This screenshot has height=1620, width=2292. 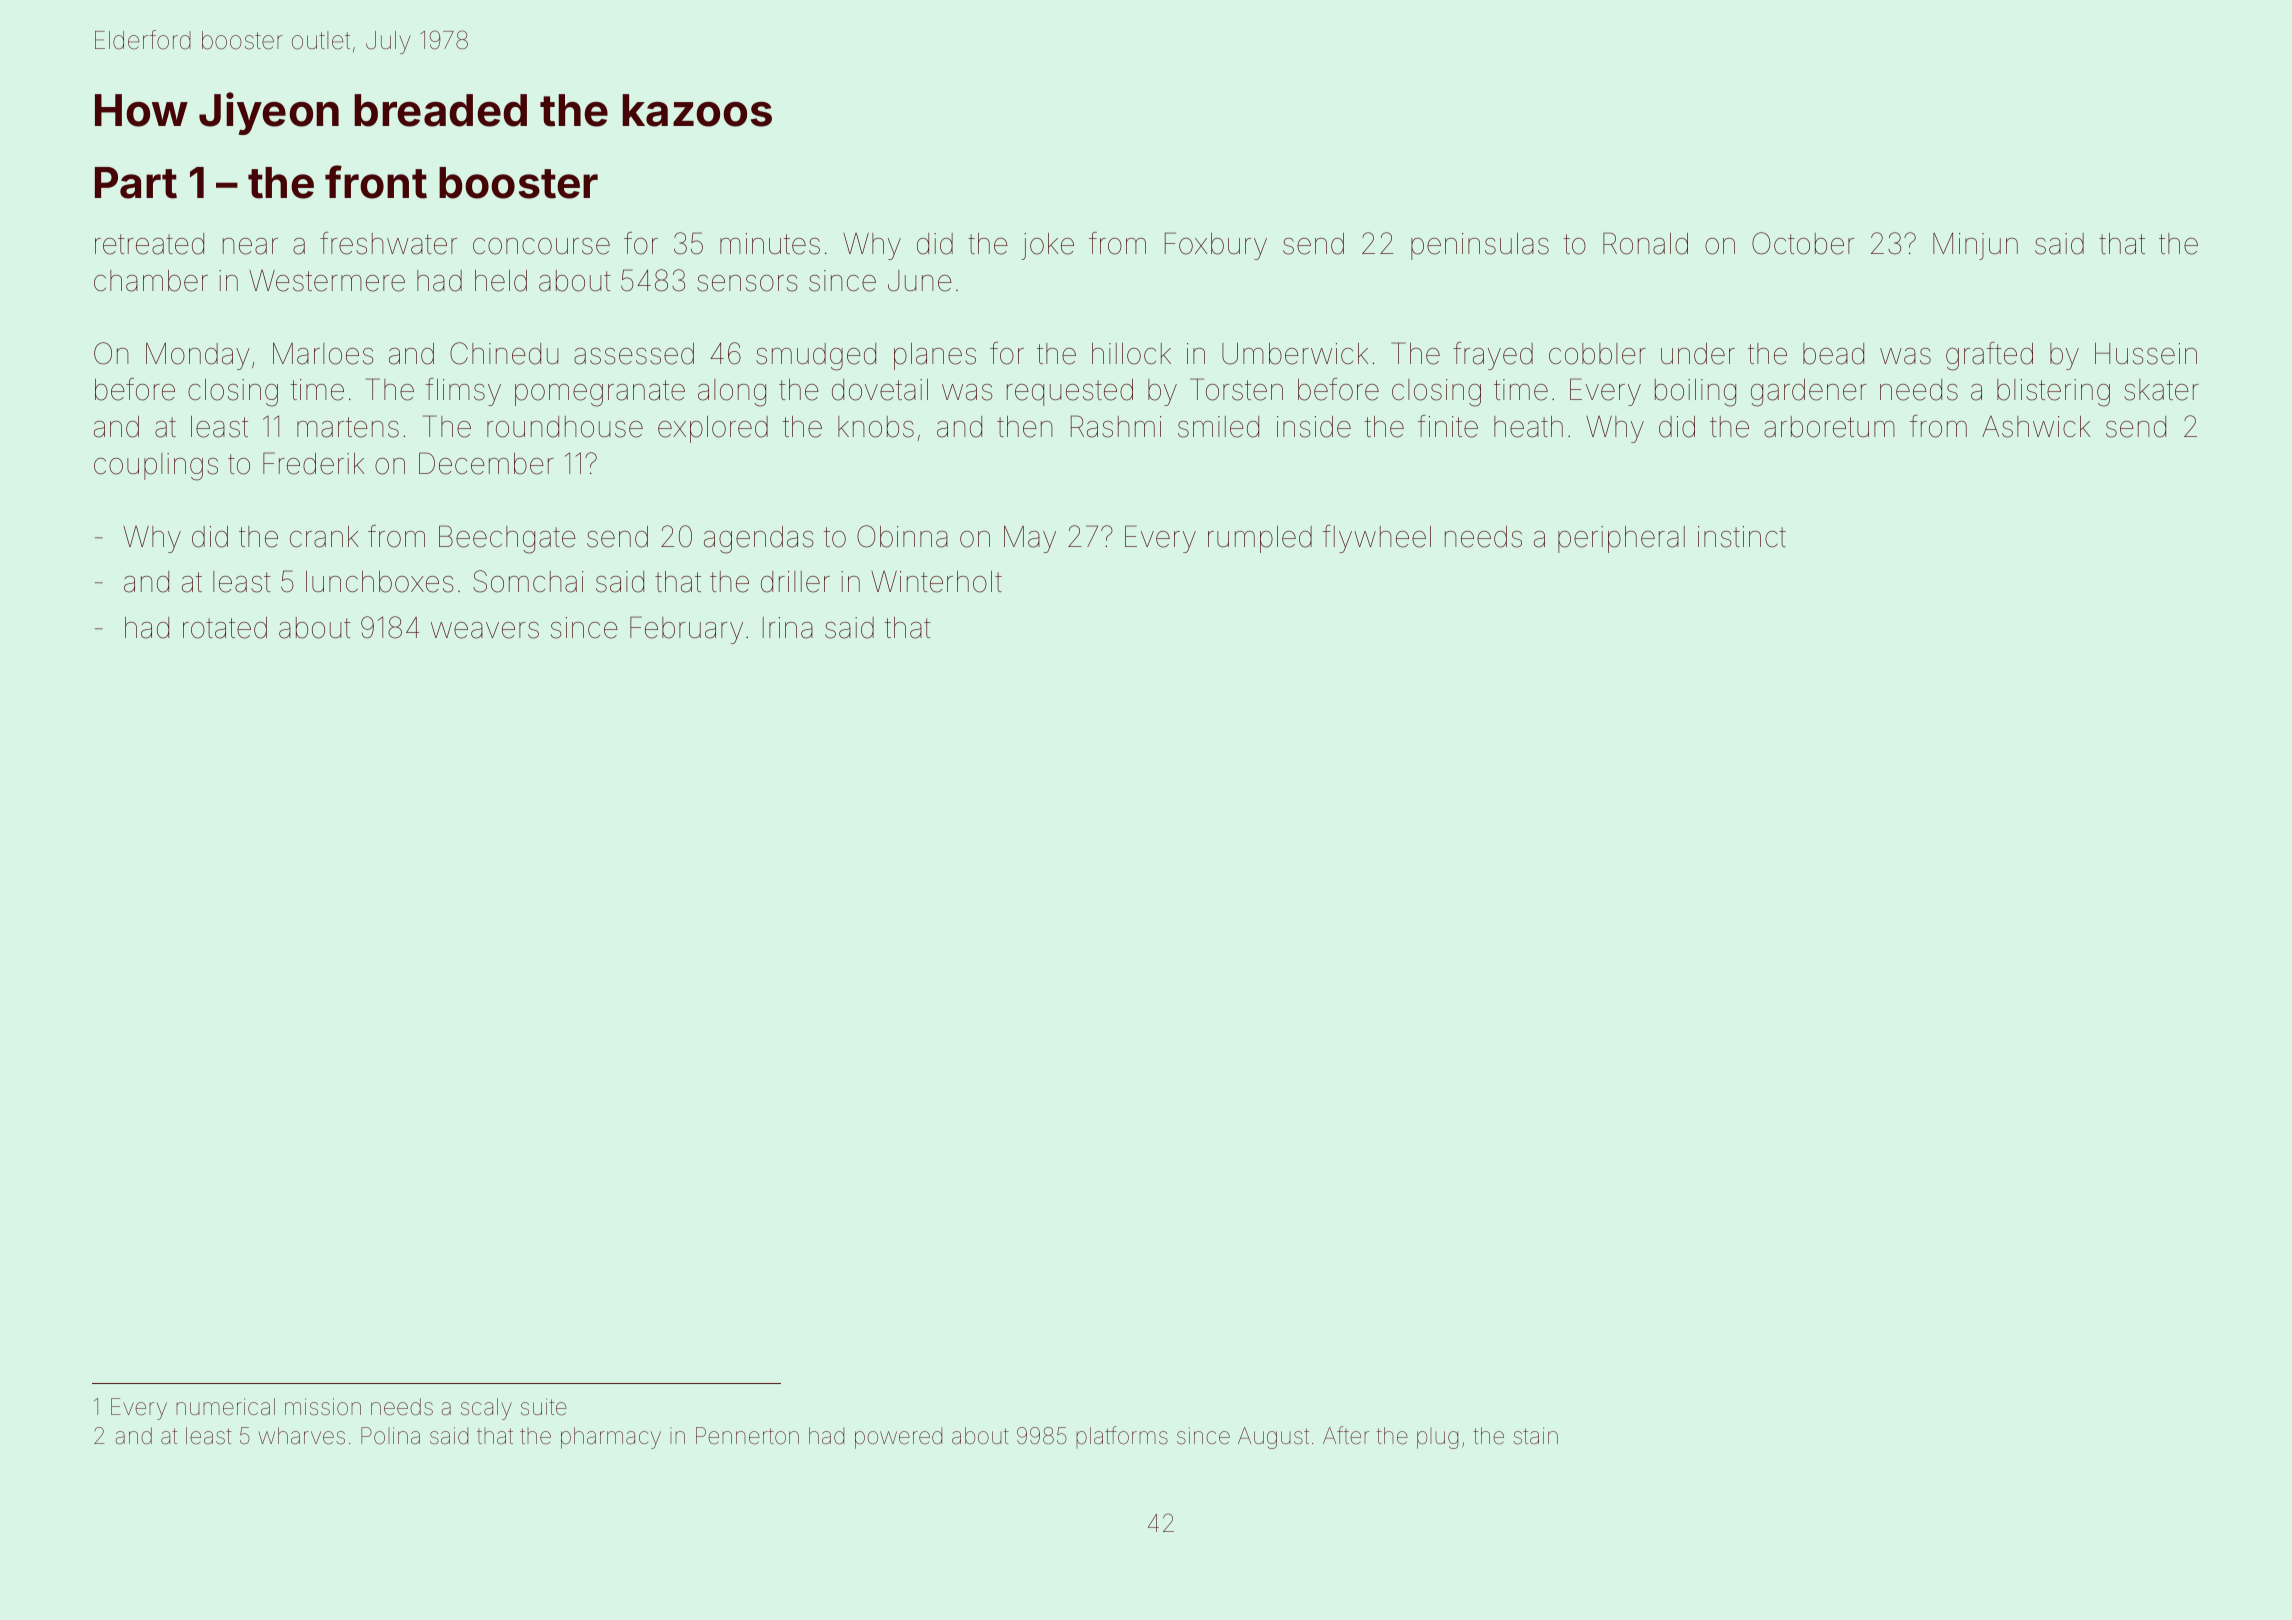 What do you see at coordinates (1621, 539) in the screenshot?
I see `peripheral` at bounding box center [1621, 539].
